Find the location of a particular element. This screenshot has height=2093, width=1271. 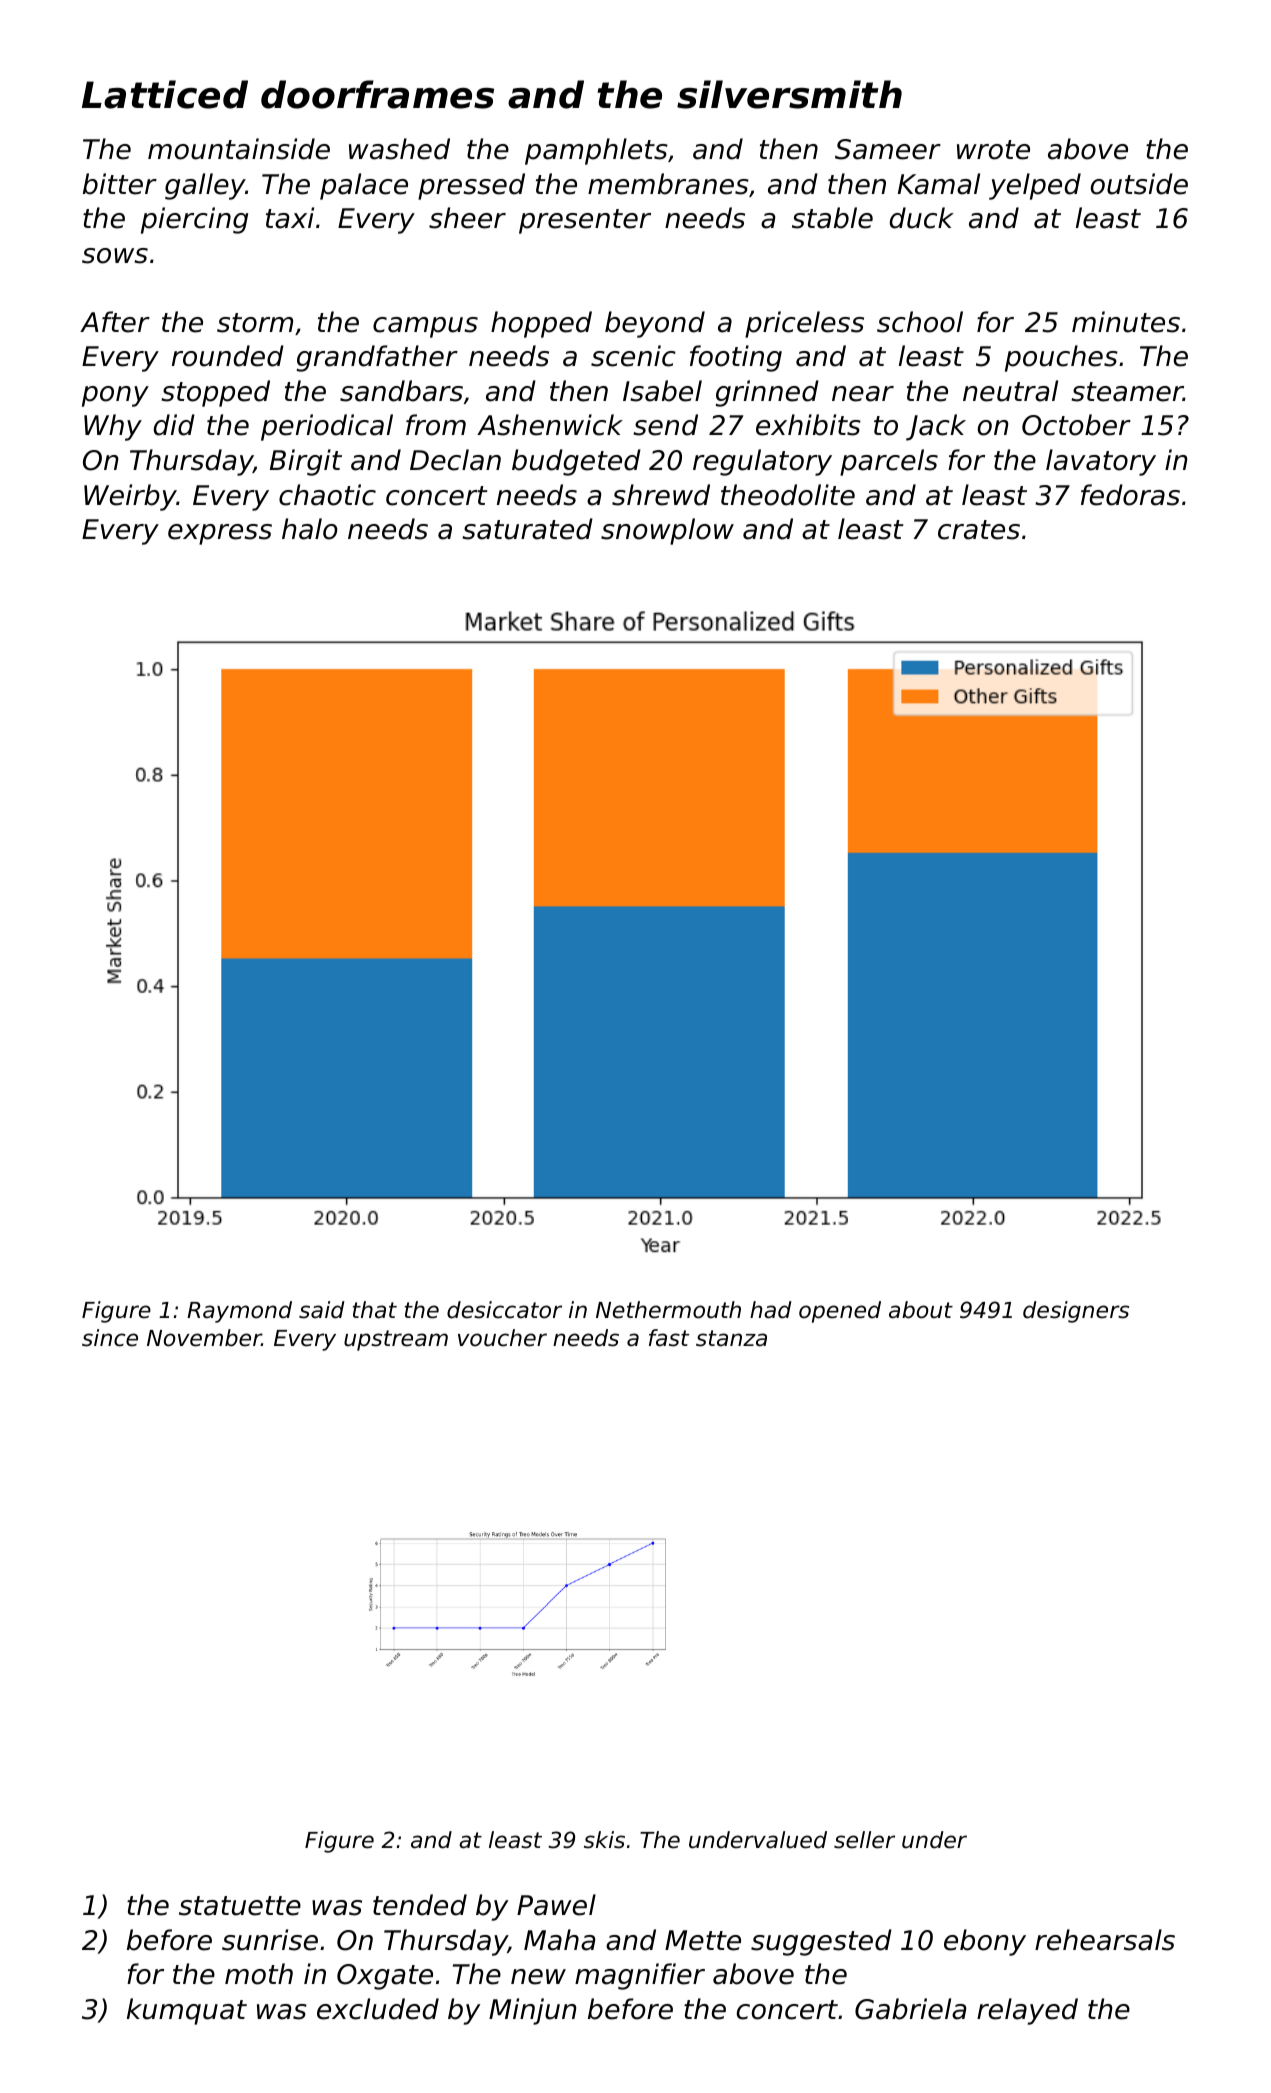

outside is located at coordinates (1139, 184).
